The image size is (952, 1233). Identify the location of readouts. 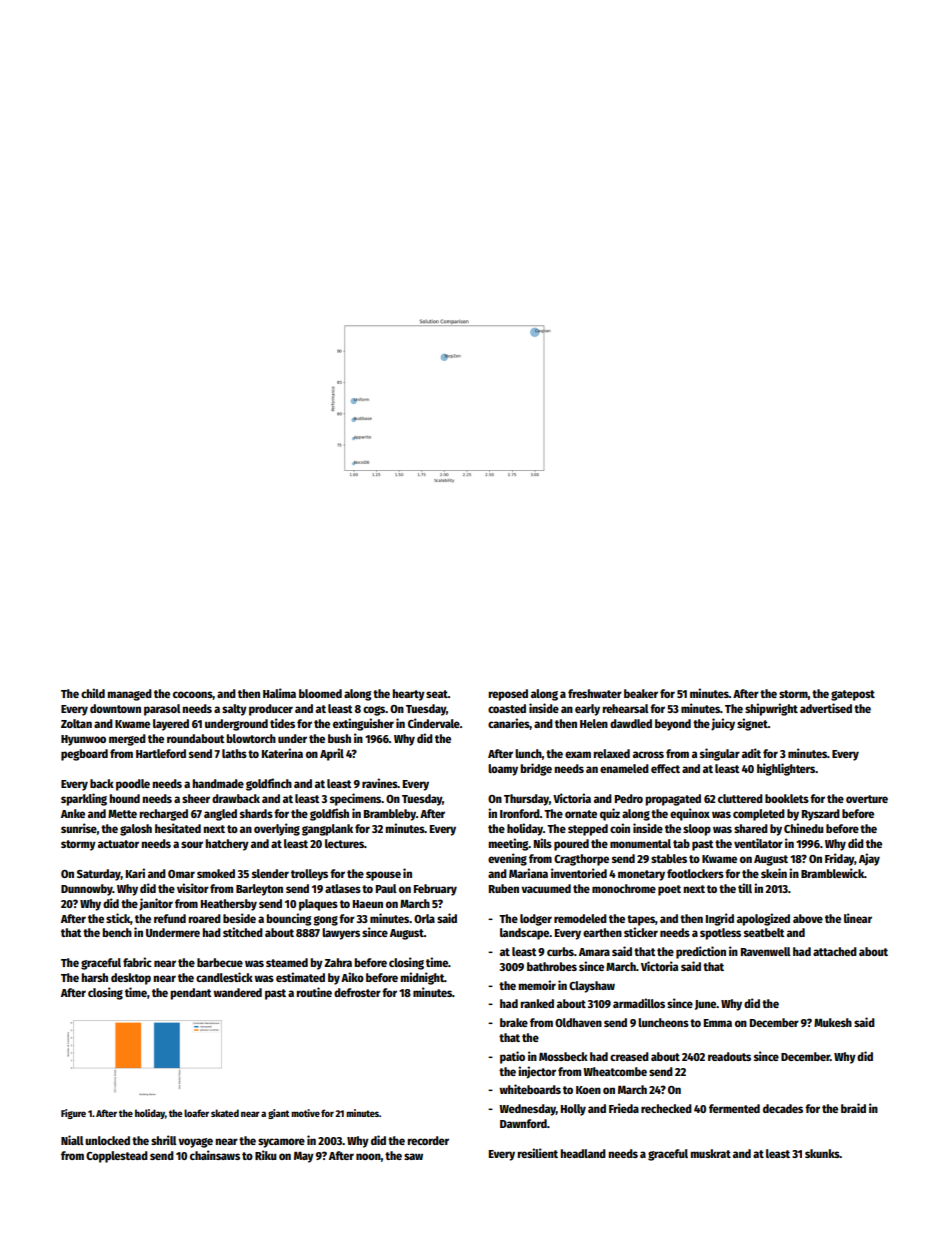
(729, 1056).
